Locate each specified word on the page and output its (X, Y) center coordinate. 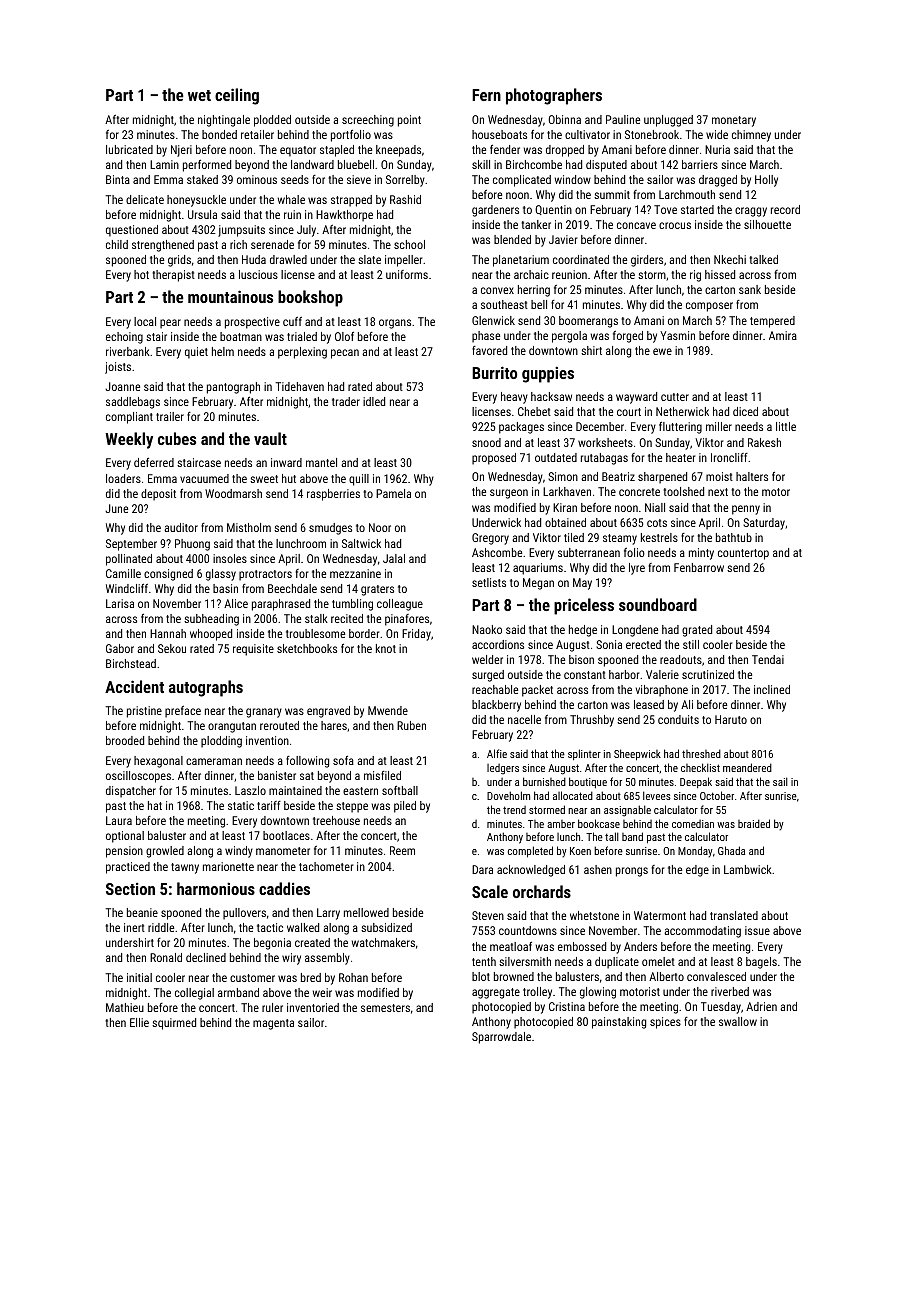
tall (612, 836)
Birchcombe (534, 164)
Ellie (139, 1022)
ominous (257, 179)
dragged (718, 181)
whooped (211, 635)
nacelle (524, 719)
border (364, 633)
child (117, 244)
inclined (772, 689)
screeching (368, 121)
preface (183, 712)
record (785, 209)
